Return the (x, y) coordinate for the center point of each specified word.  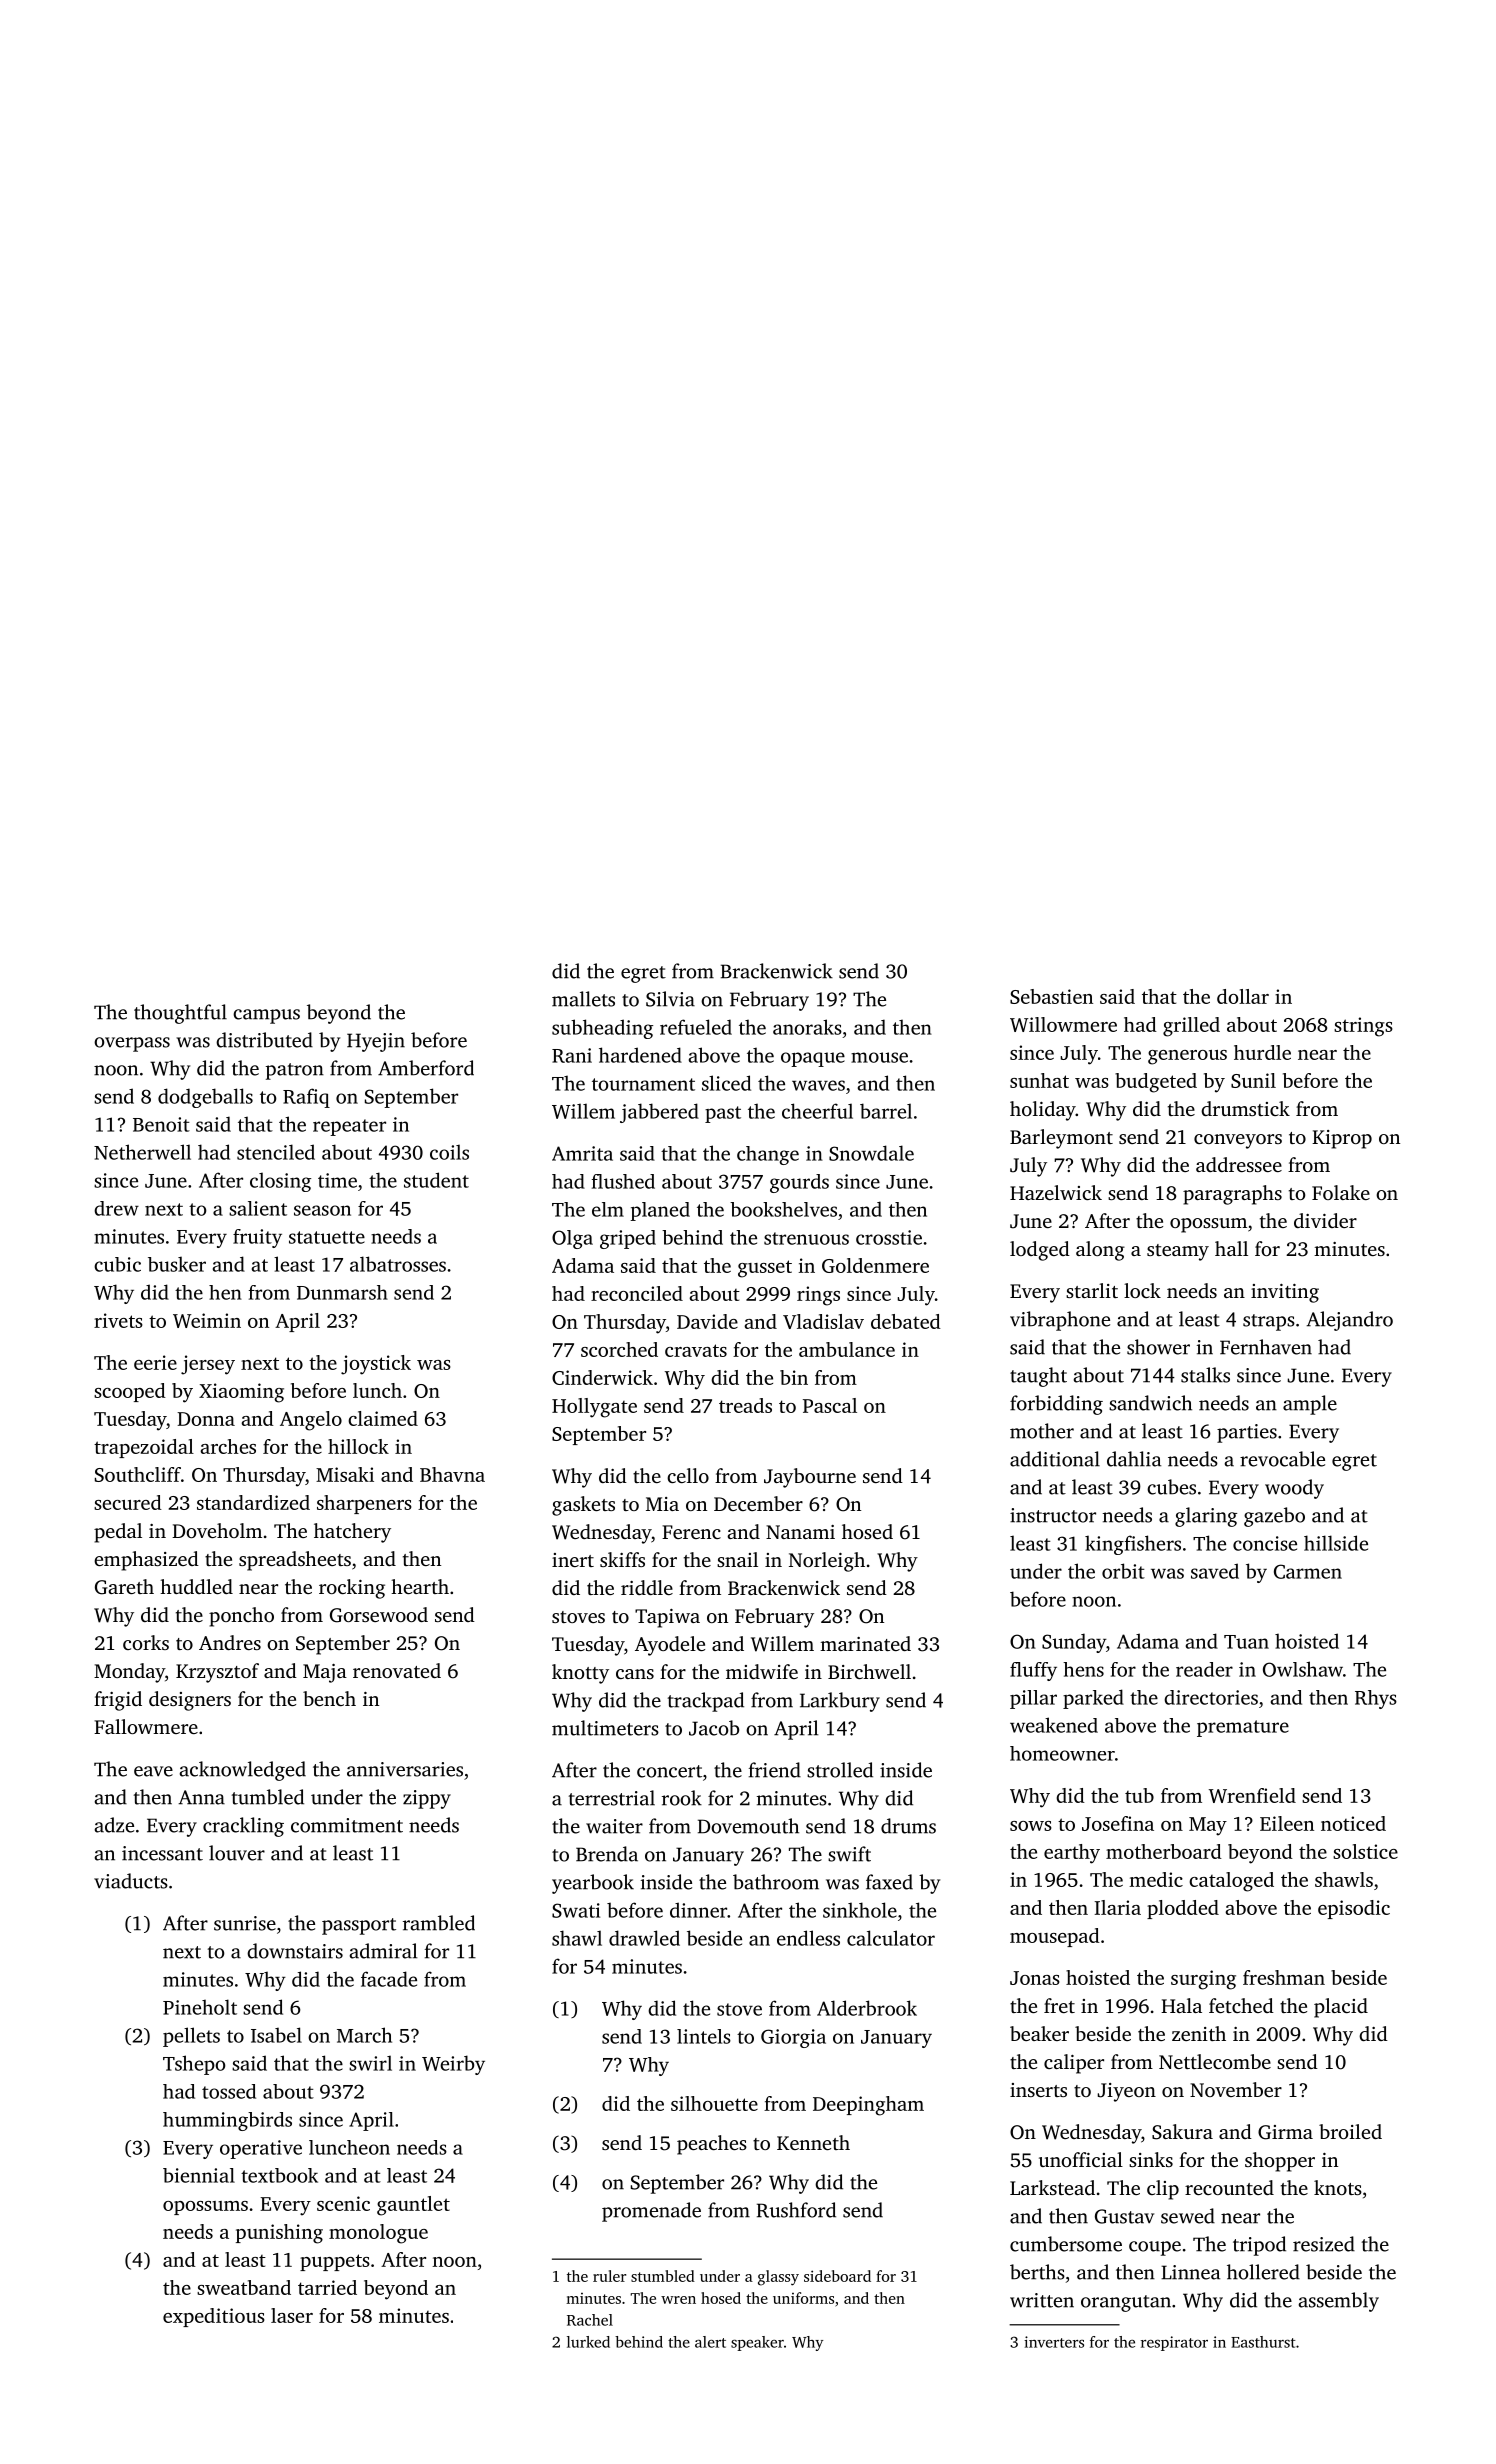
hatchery (352, 1533)
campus (266, 1016)
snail (737, 1559)
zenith (1199, 2033)
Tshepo (194, 2065)
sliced (726, 1083)
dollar (1243, 996)
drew (116, 1208)
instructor (1053, 1515)
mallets (583, 999)
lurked (588, 2342)
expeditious (214, 2317)
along (1100, 1251)
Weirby (453, 2065)
